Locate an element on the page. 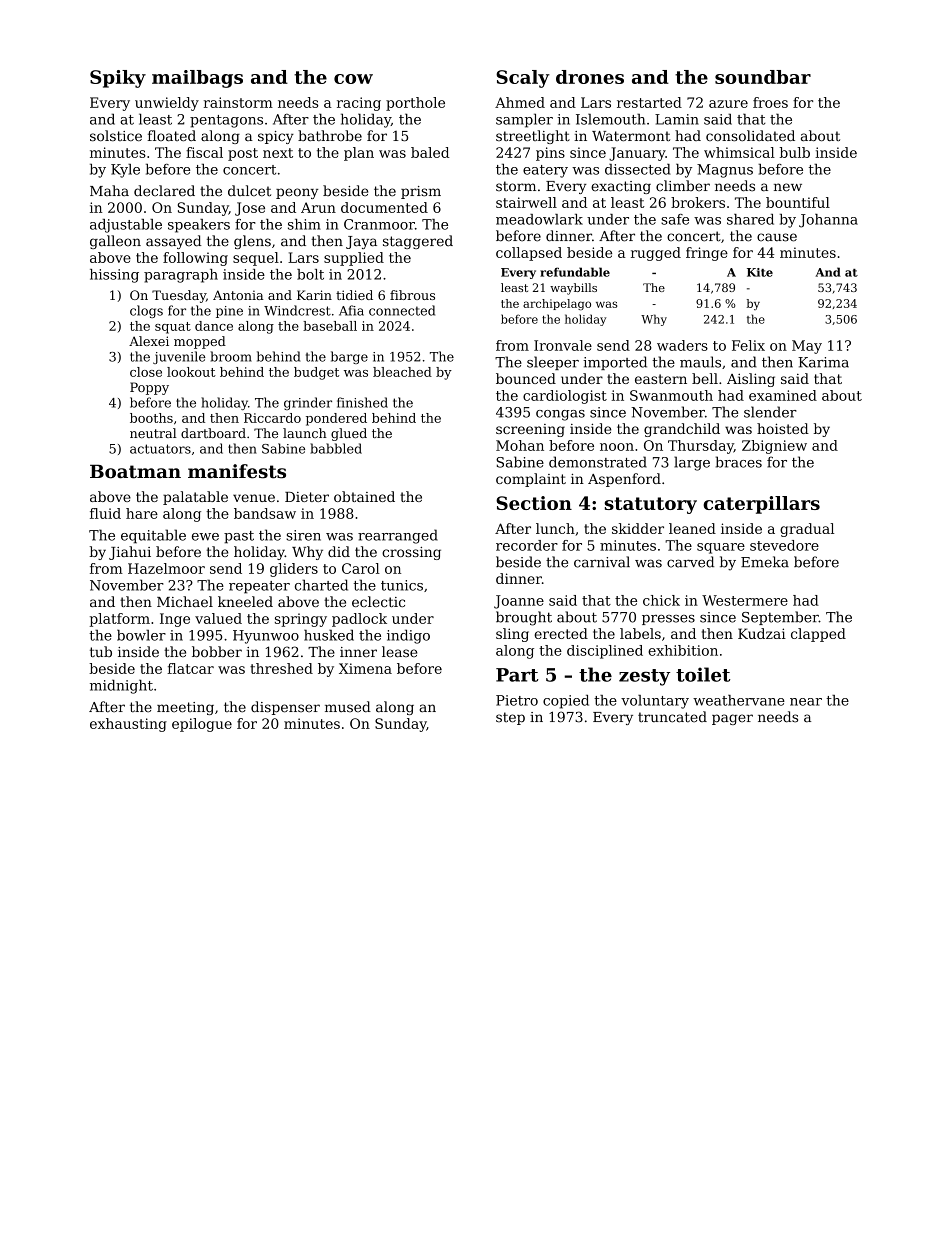 The image size is (952, 1233). Maha is located at coordinates (109, 191).
